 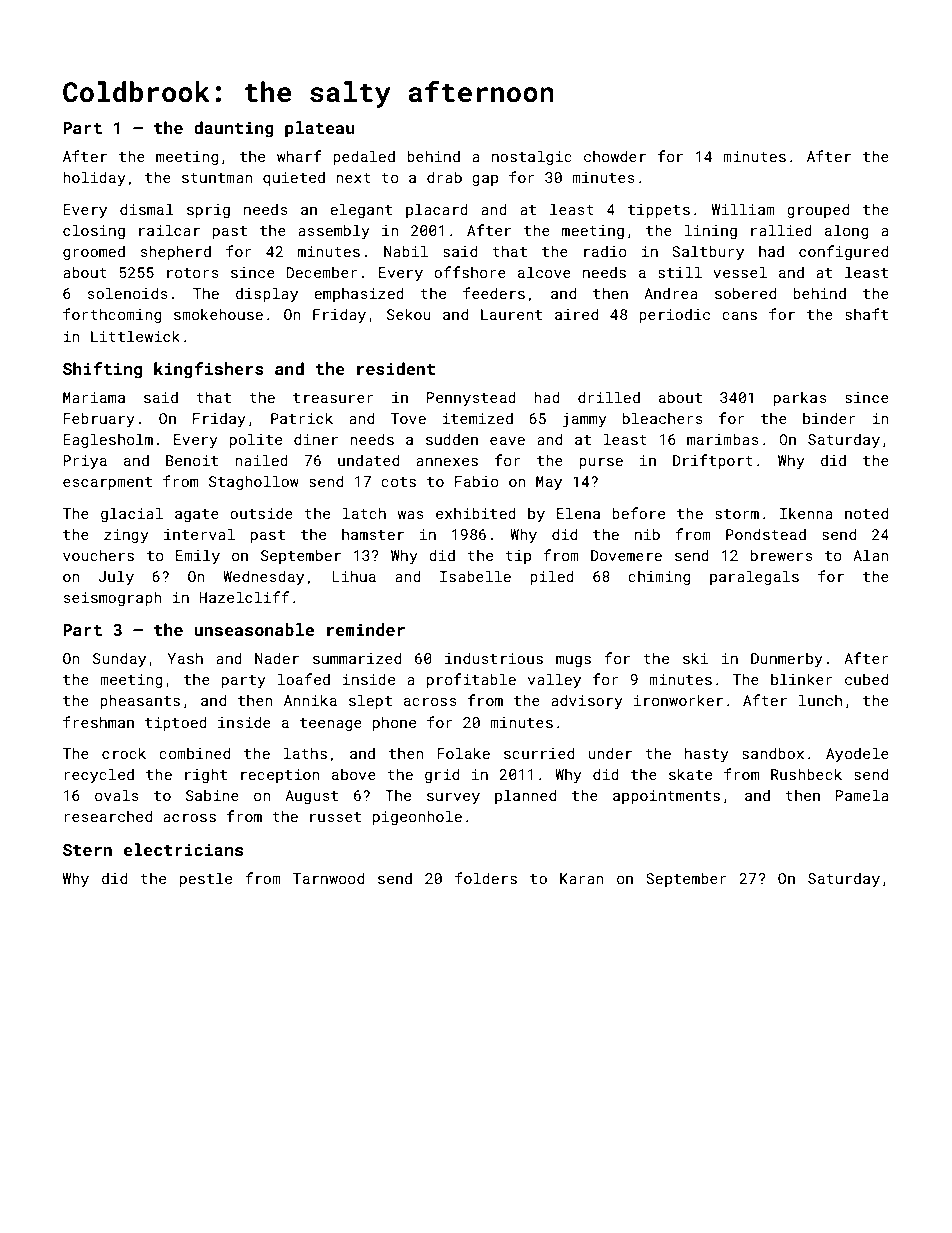 I want to click on Elena, so click(x=578, y=513).
